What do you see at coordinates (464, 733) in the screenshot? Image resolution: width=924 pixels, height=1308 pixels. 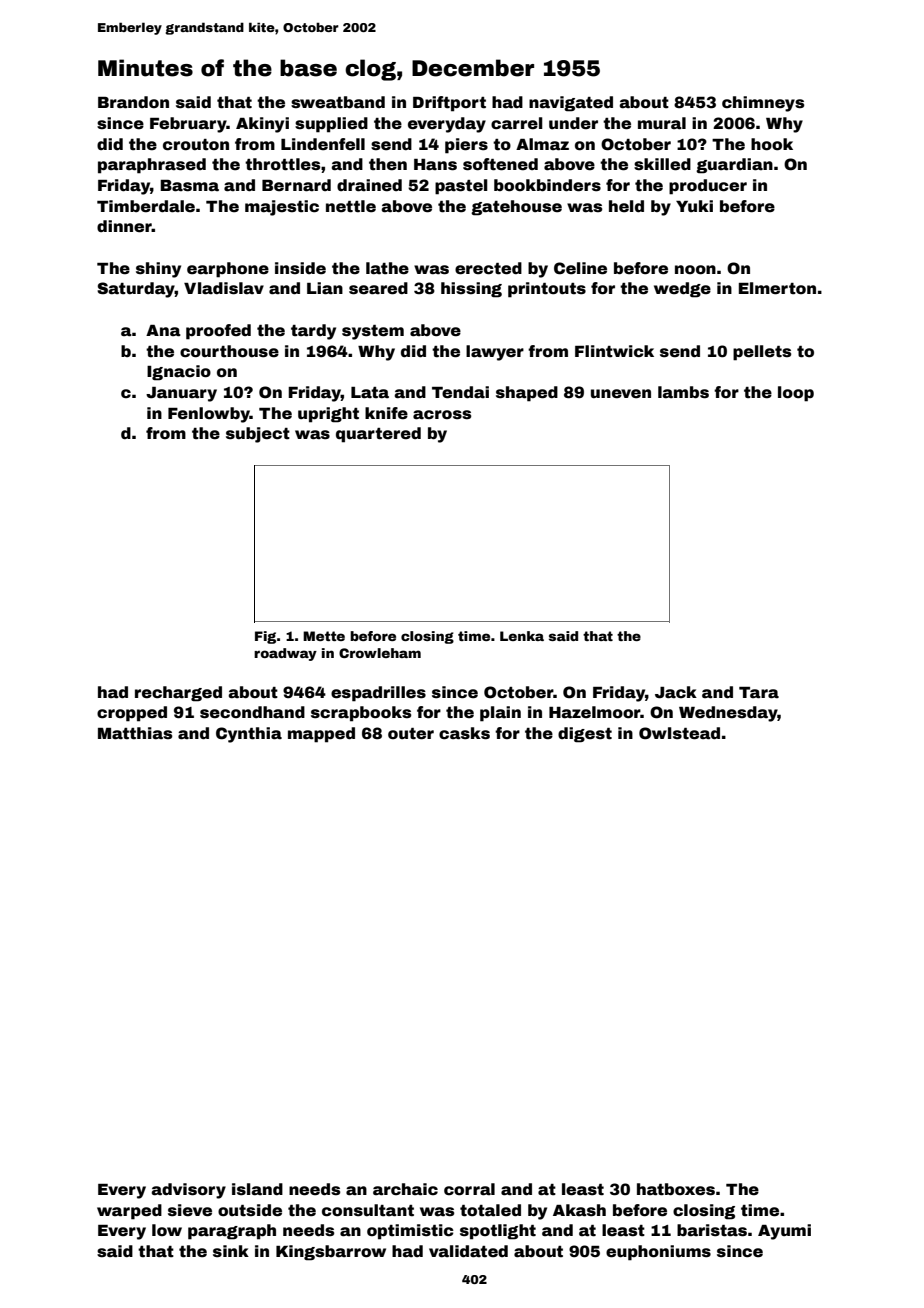 I see `casks` at bounding box center [464, 733].
